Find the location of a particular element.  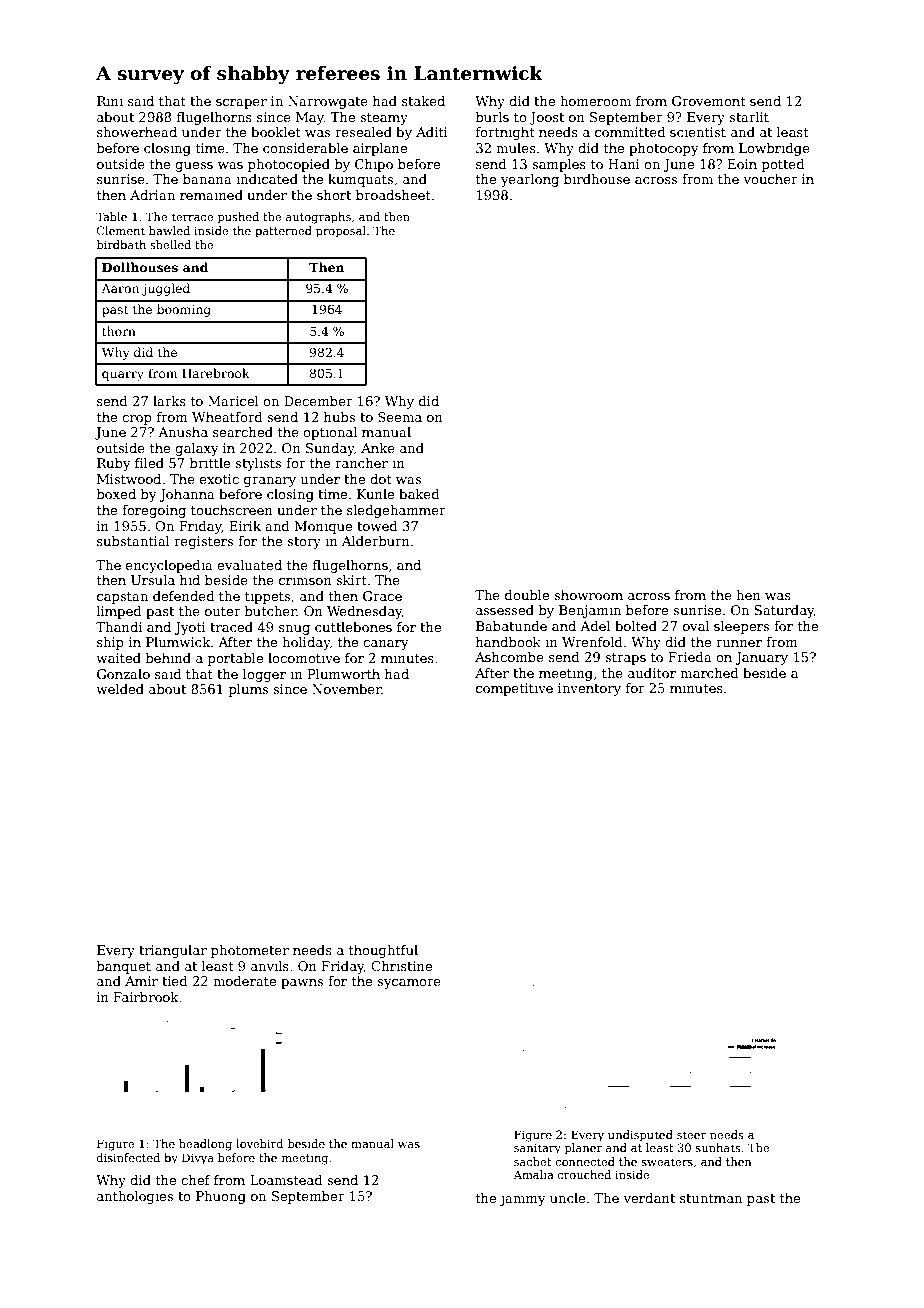

voucher is located at coordinates (770, 179).
